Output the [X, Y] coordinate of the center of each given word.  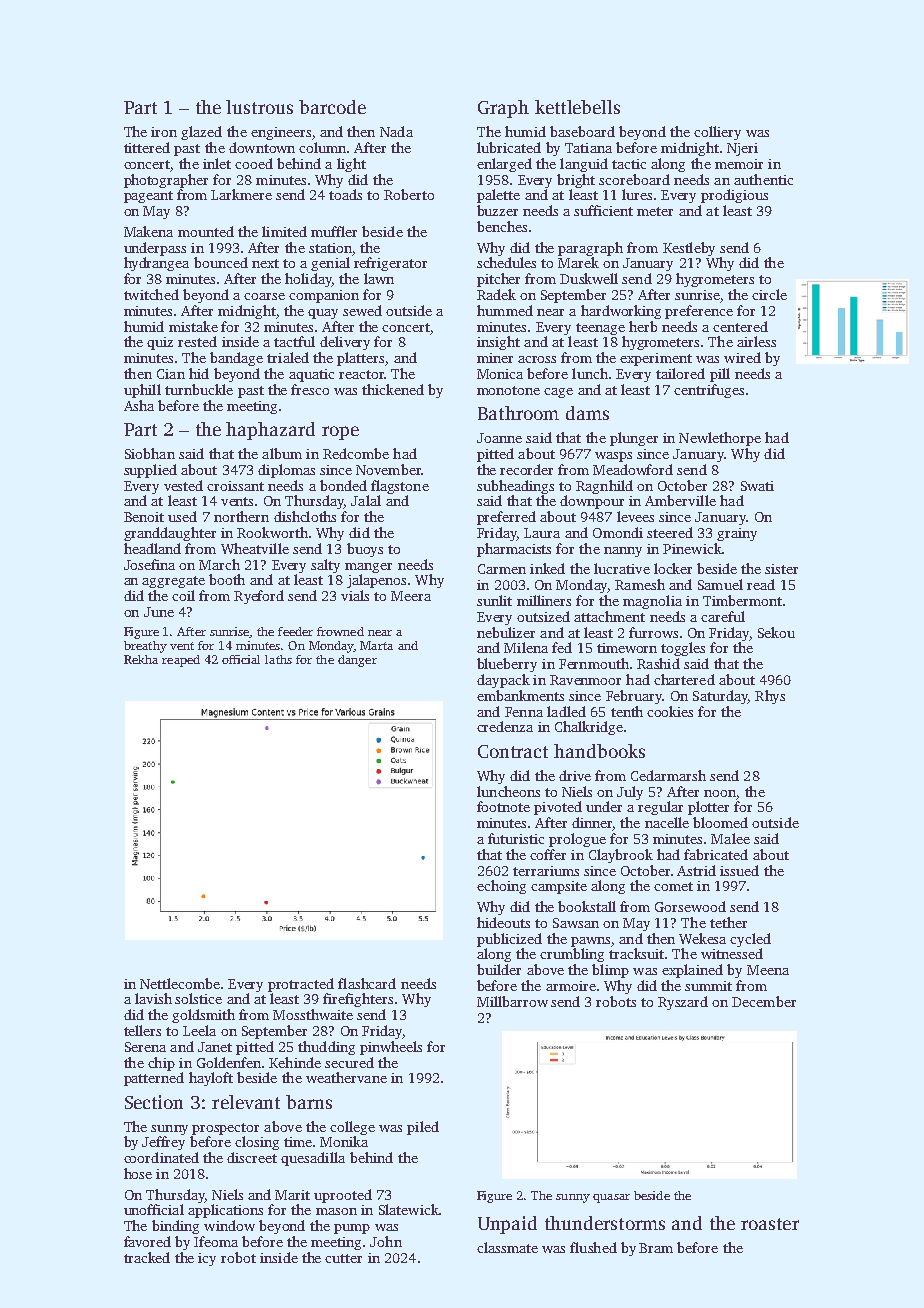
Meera [411, 596]
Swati [757, 486]
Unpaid [507, 1225]
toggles [683, 649]
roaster [770, 1224]
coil [183, 595]
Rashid [658, 663]
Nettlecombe [180, 983]
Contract [513, 751]
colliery [717, 133]
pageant [148, 197]
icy [207, 1259]
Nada [396, 131]
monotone [508, 390]
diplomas [286, 471]
